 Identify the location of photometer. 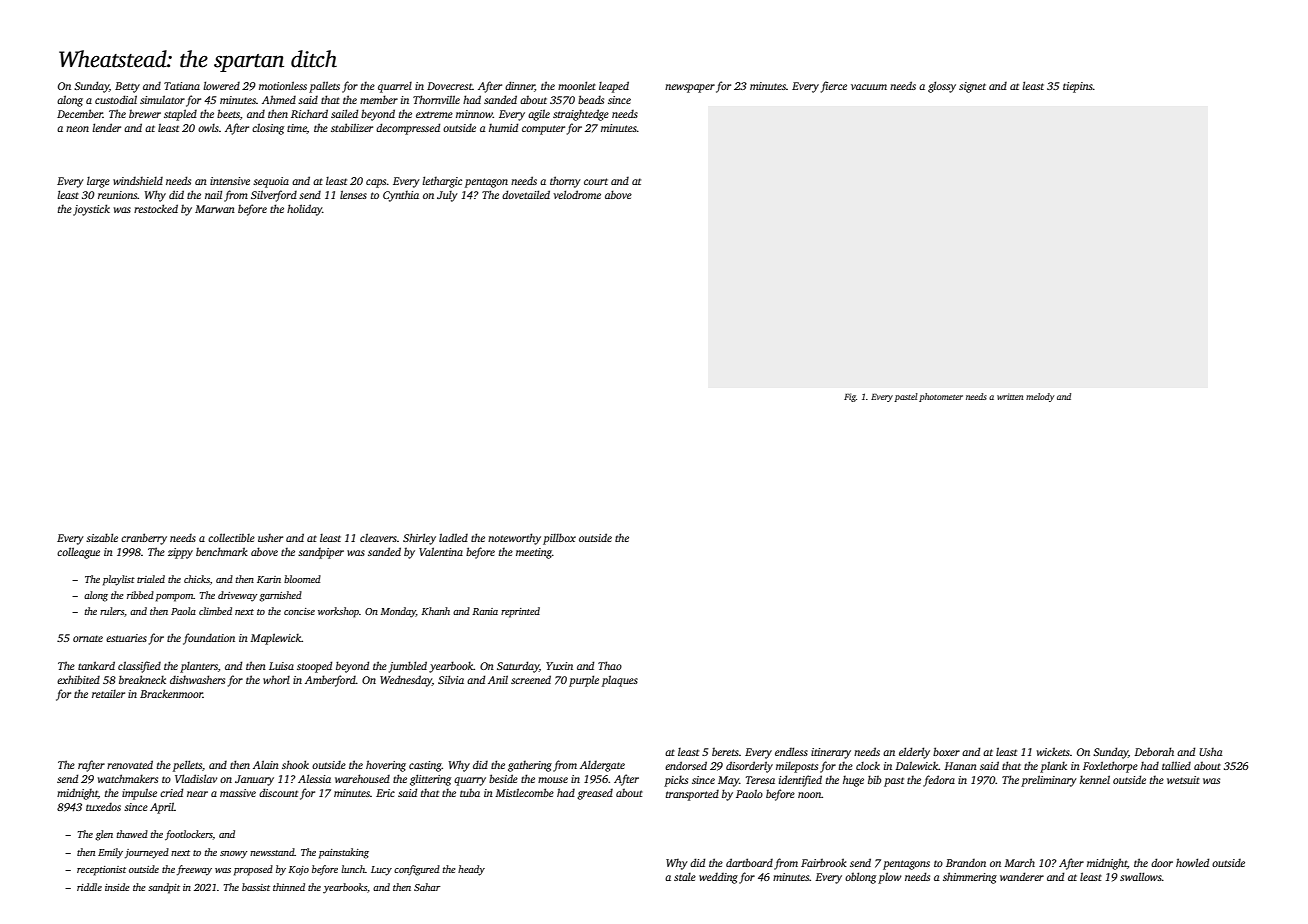
(941, 397).
